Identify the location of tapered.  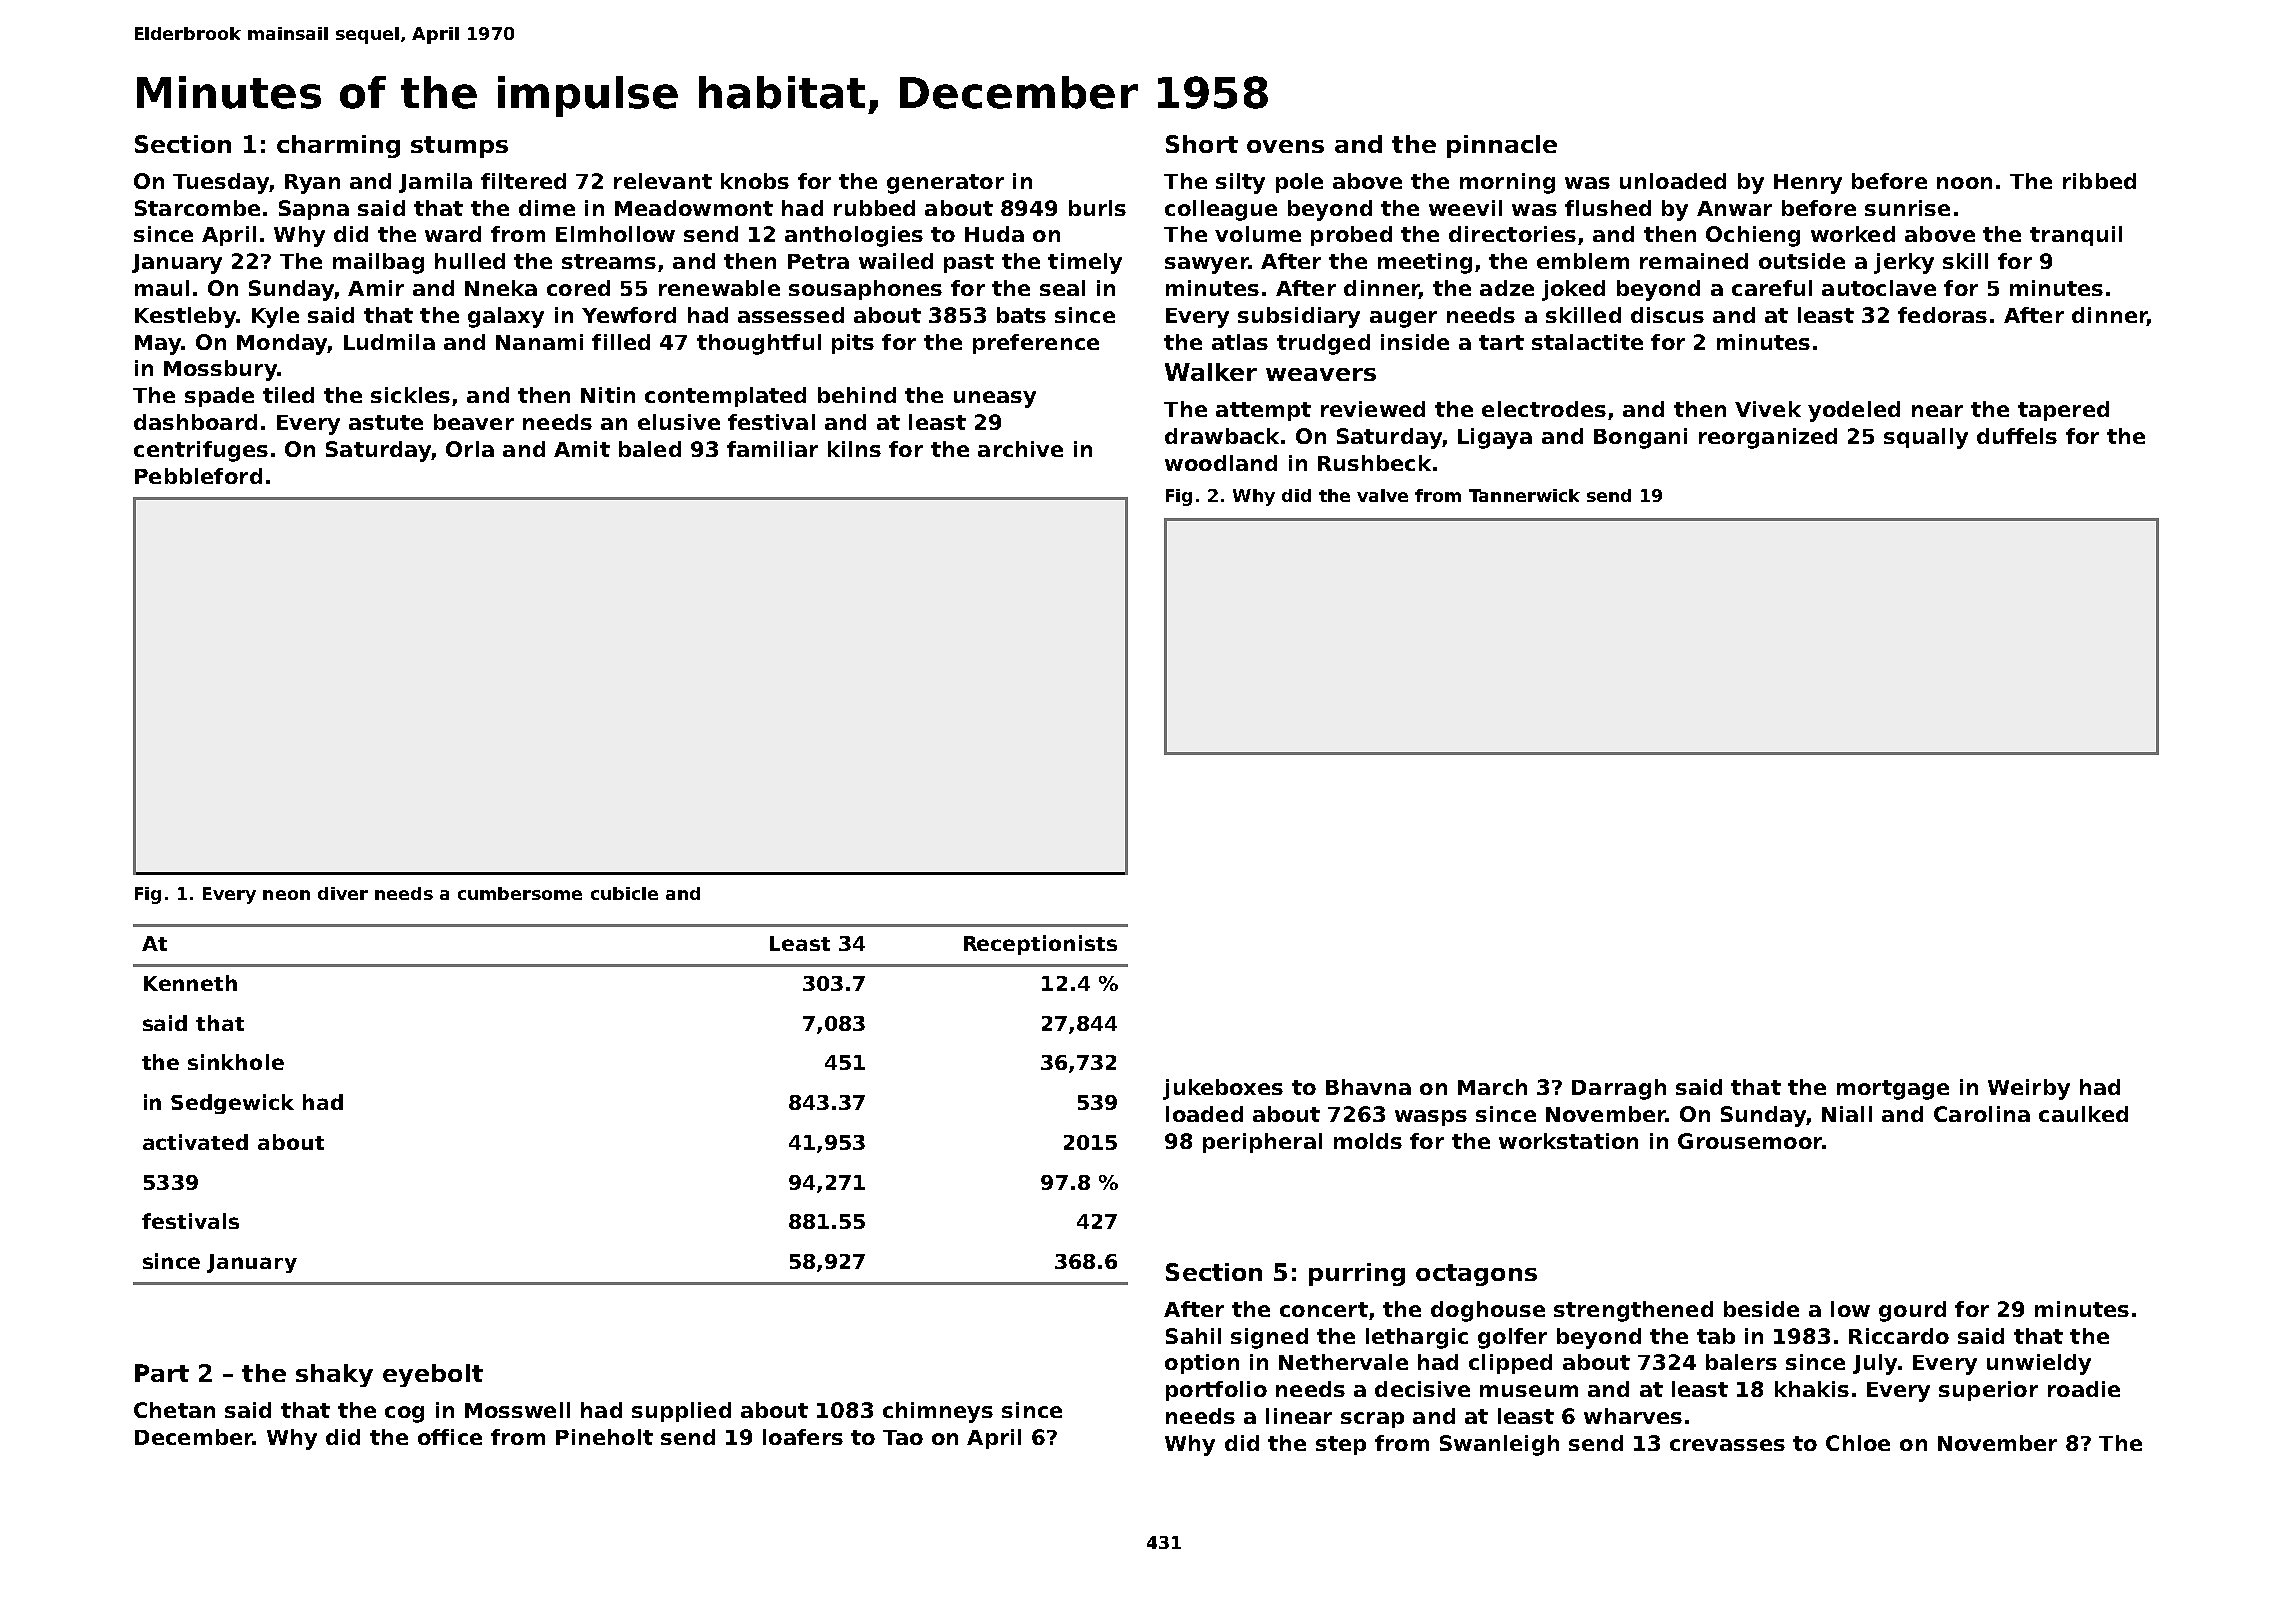
(2063, 411).
